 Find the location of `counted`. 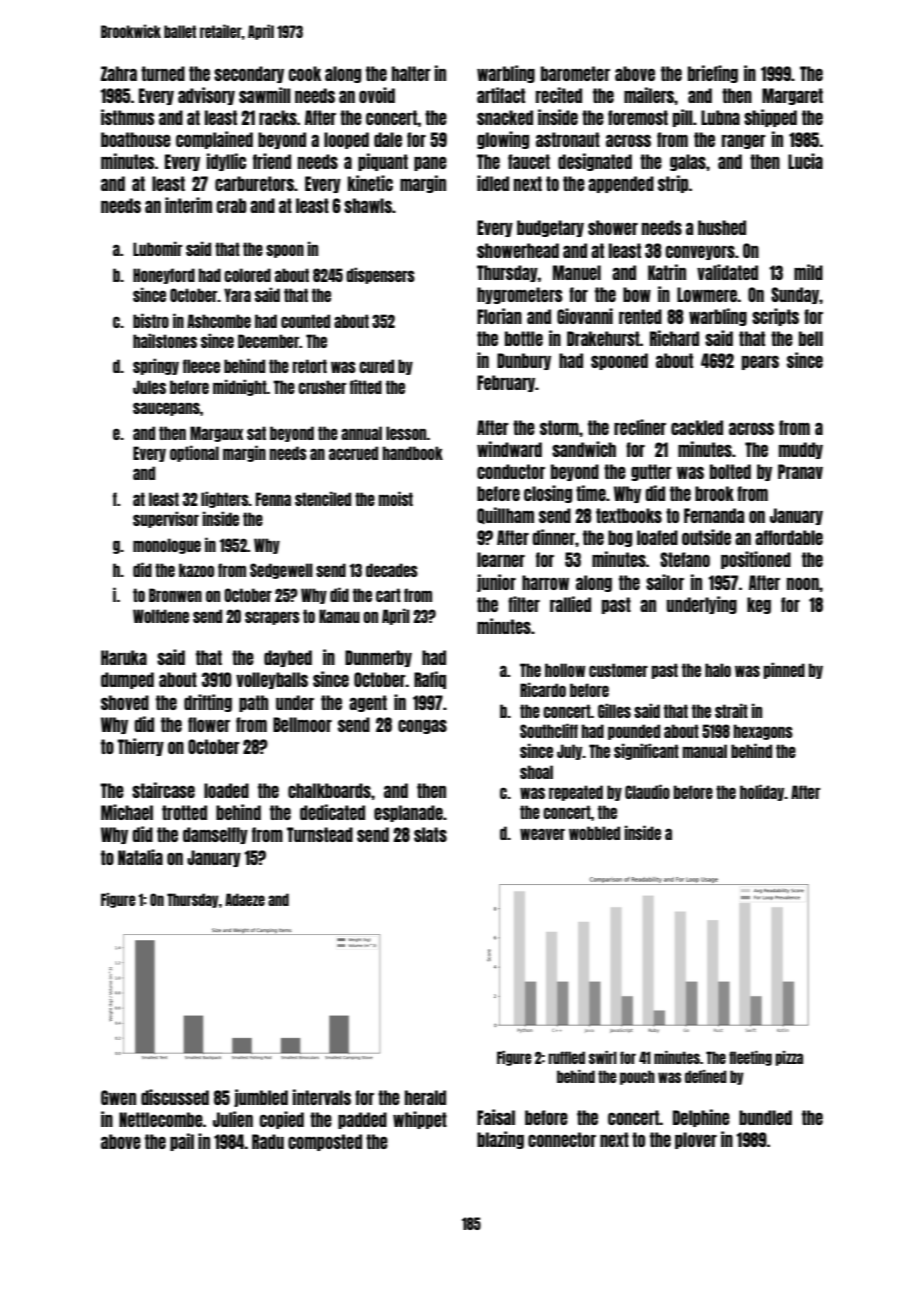

counted is located at coordinates (305, 321).
